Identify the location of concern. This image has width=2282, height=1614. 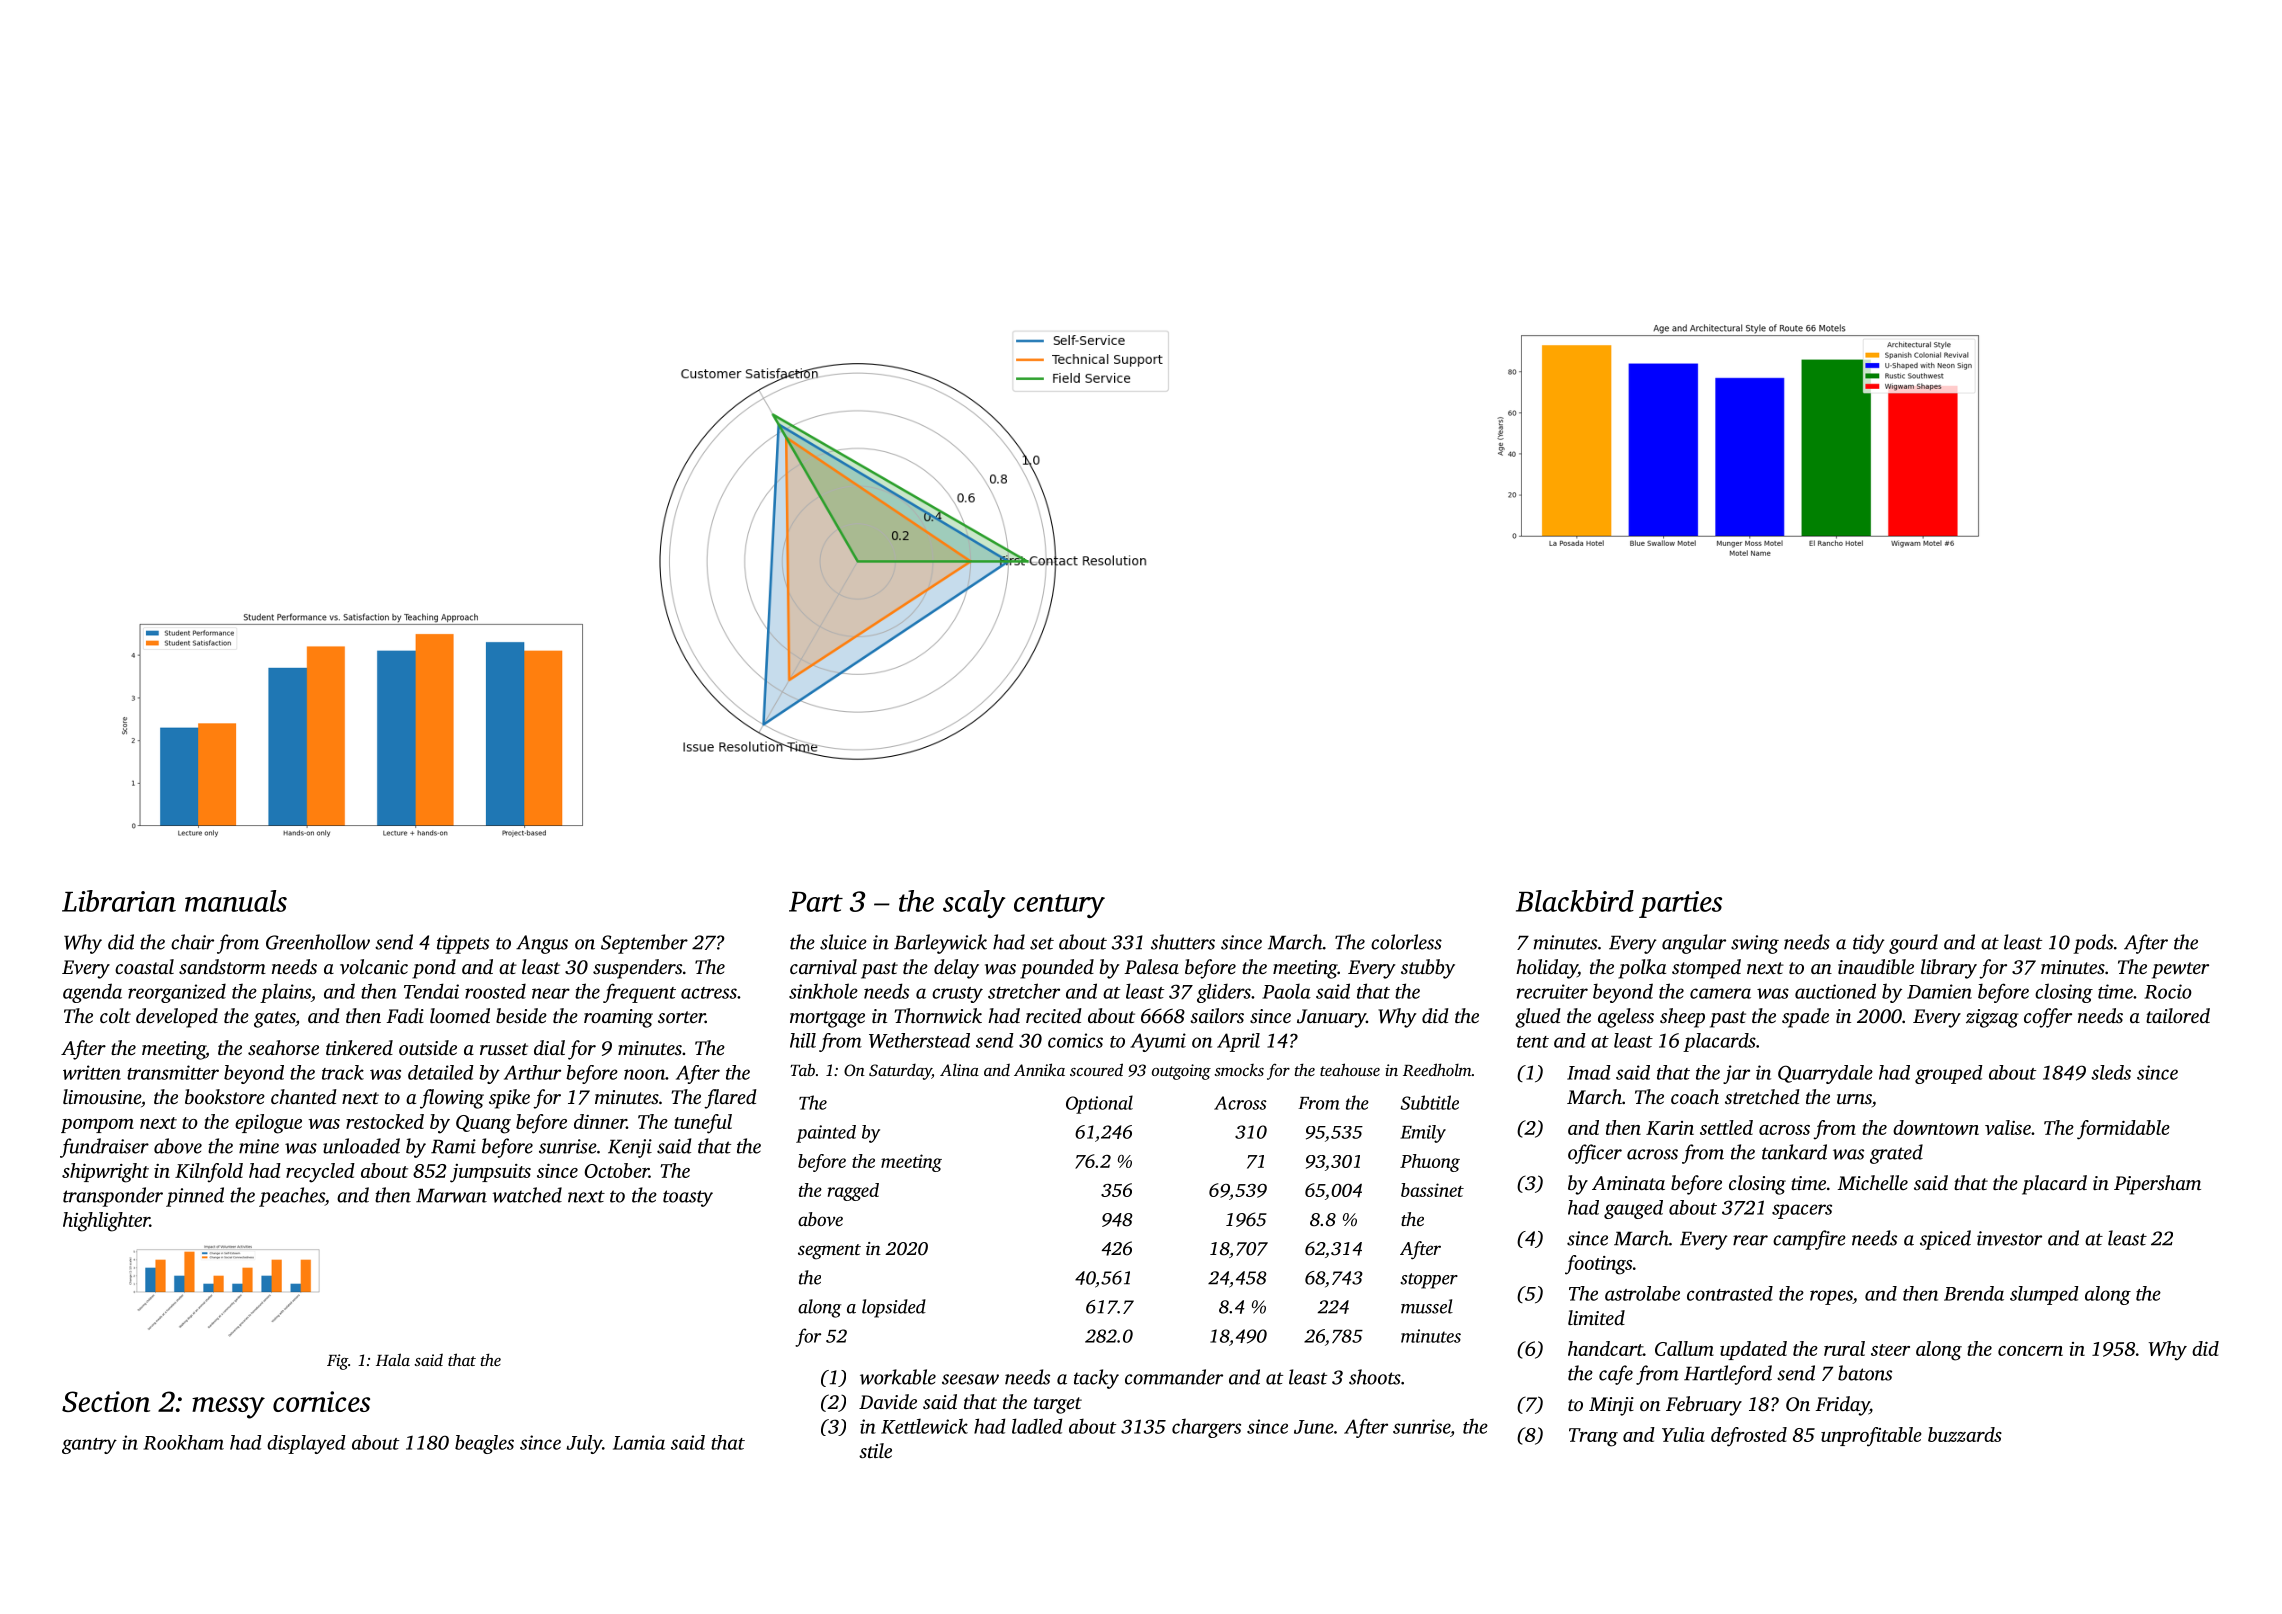
(2030, 1351).
